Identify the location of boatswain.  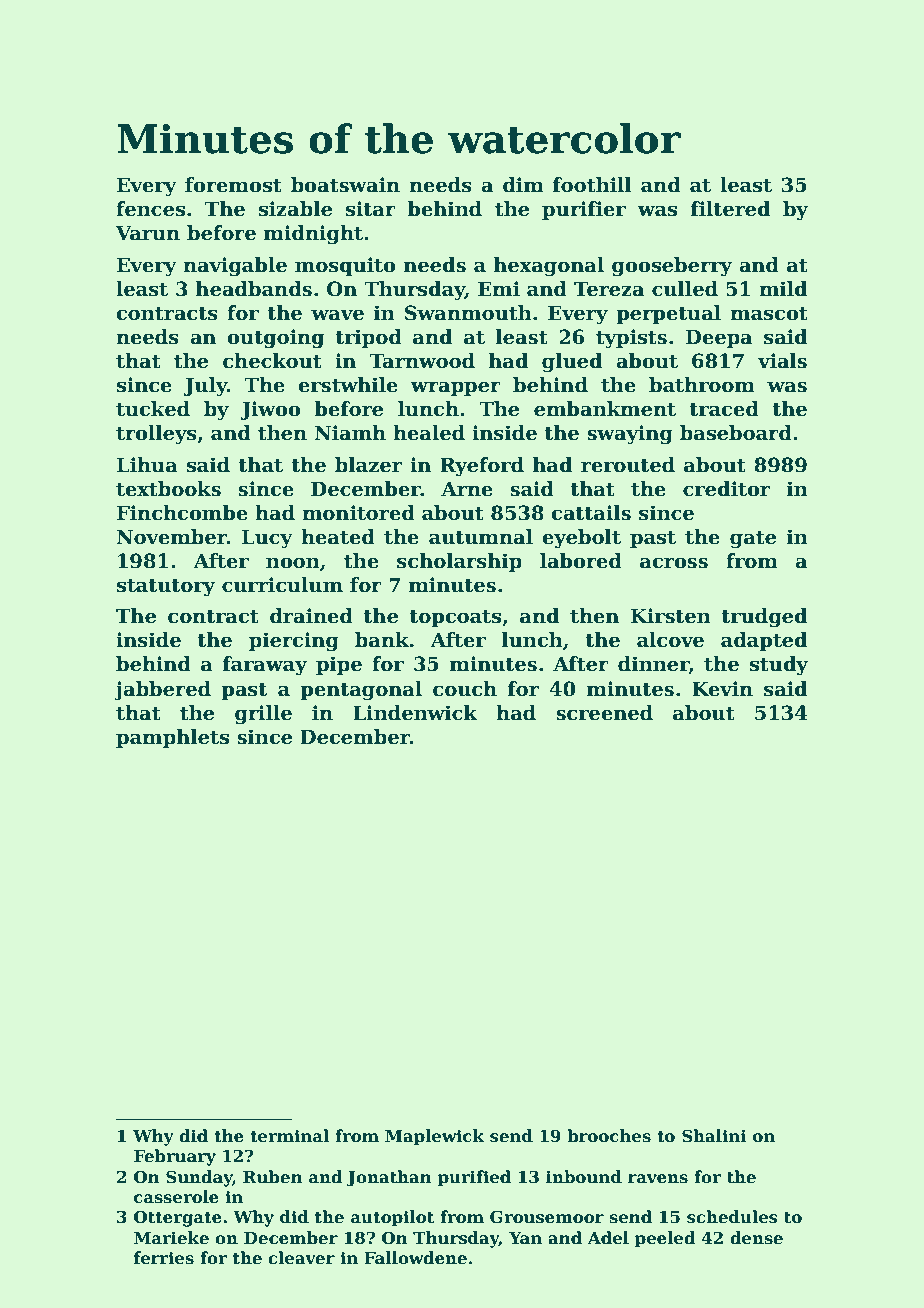
(345, 185).
